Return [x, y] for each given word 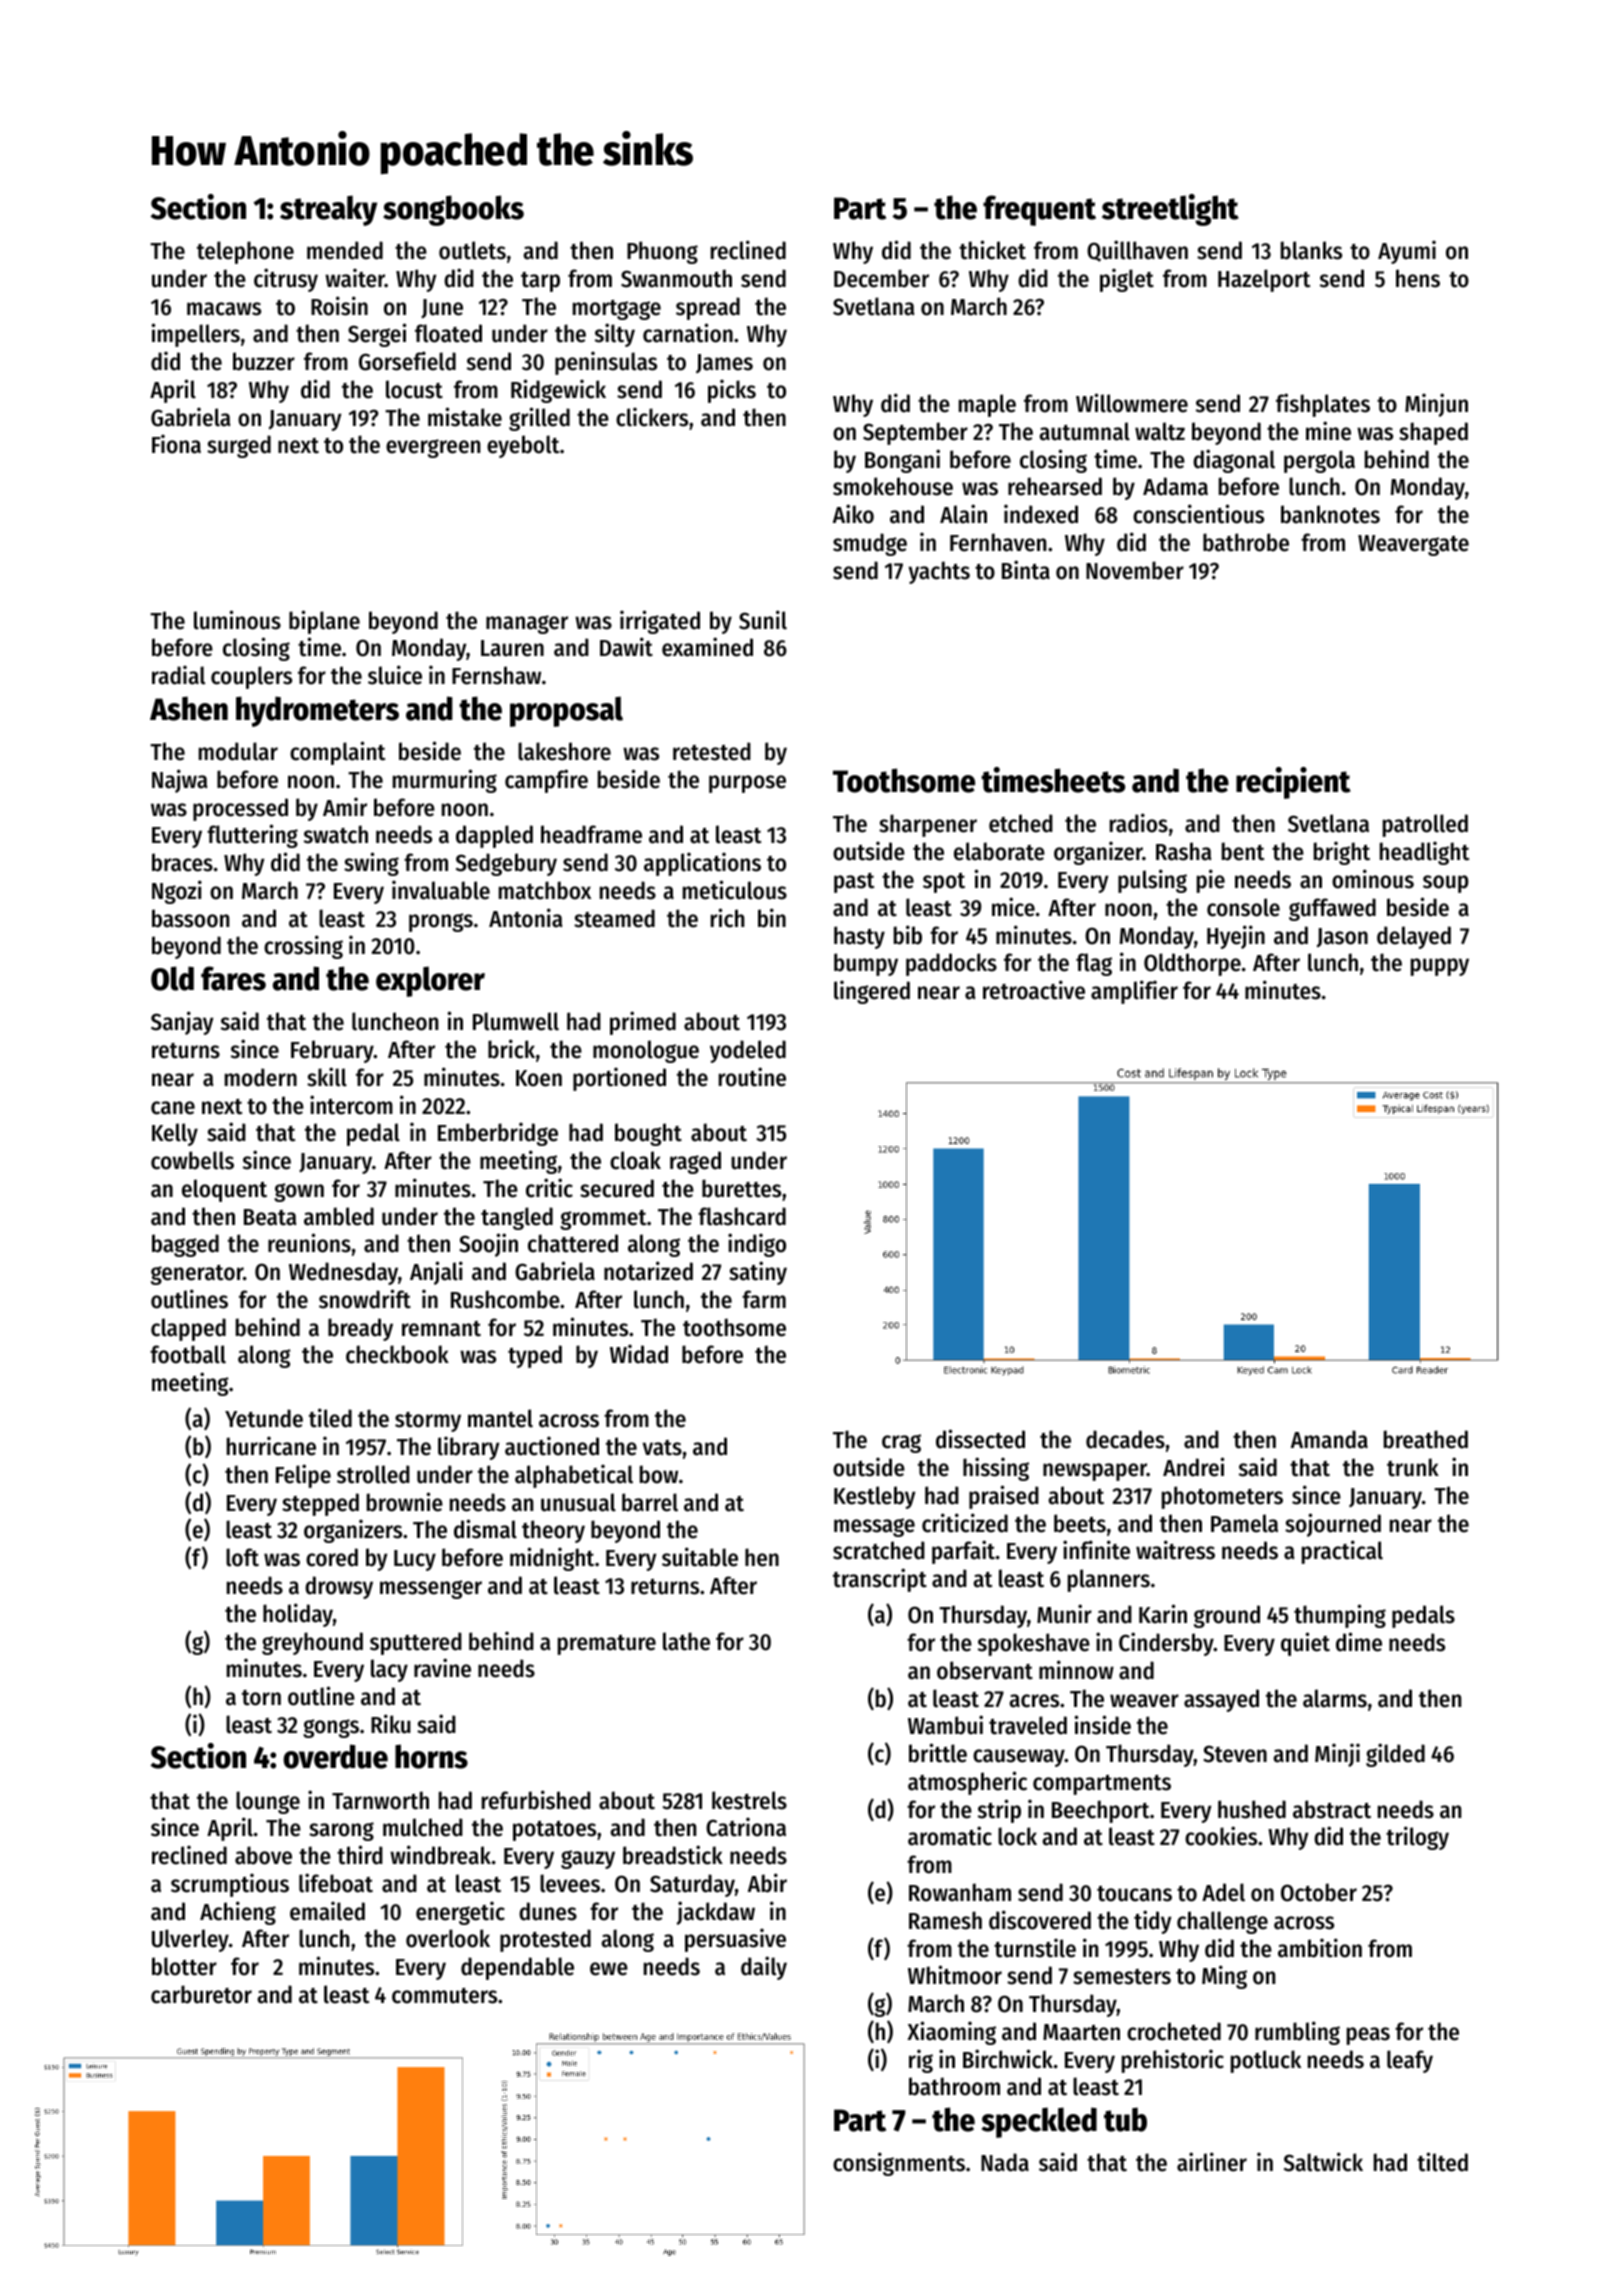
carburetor [201, 1994]
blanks [1311, 250]
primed [643, 1023]
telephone [245, 252]
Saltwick [1323, 2162]
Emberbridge [498, 1134]
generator [197, 1275]
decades [1125, 1439]
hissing [996, 1469]
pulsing [1152, 881]
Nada [1005, 2162]
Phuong [662, 252]
